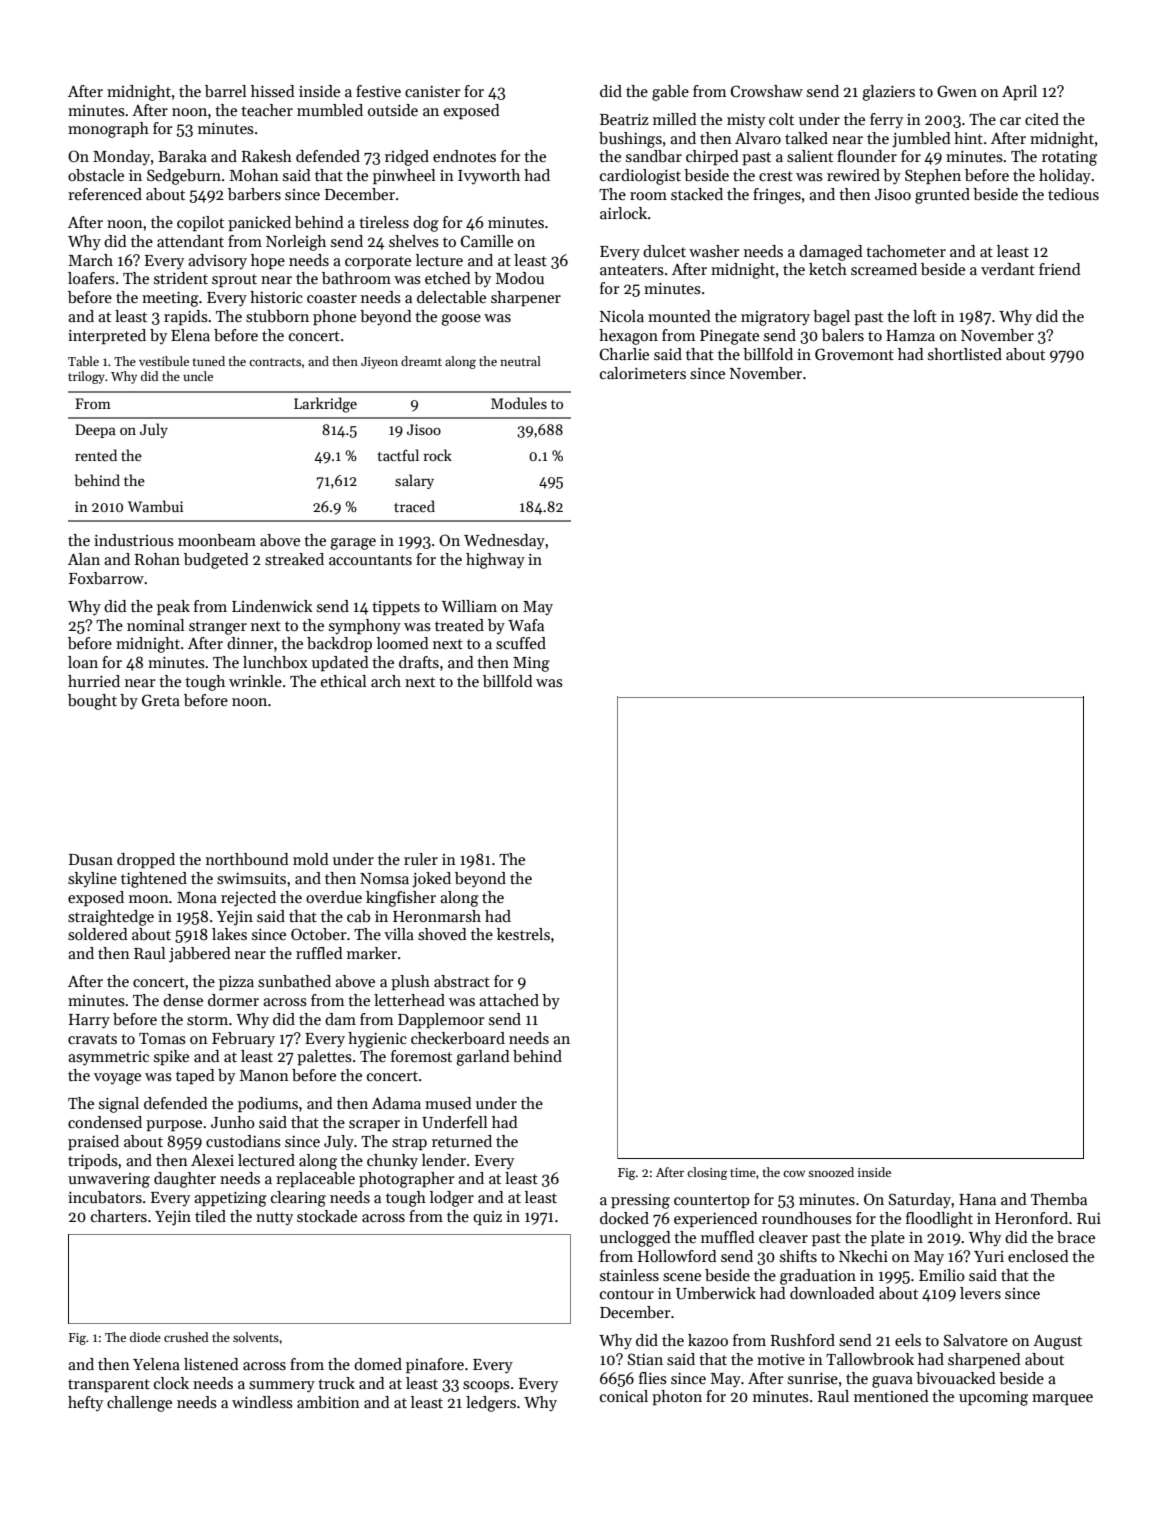 The image size is (1170, 1514). What do you see at coordinates (414, 481) in the screenshot?
I see `salary` at bounding box center [414, 481].
